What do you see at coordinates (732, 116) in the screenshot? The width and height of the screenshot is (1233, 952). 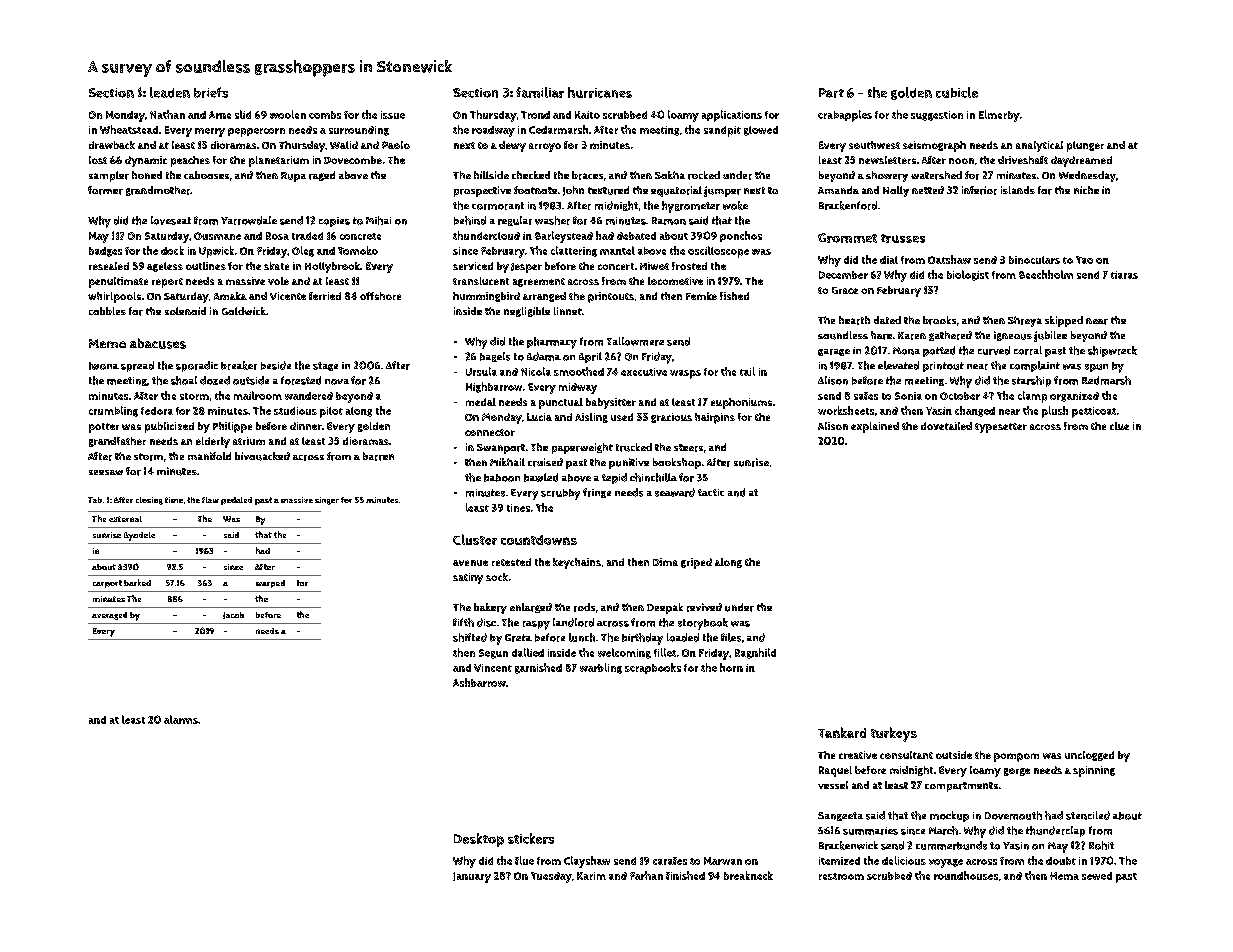 I see `applications` at bounding box center [732, 116].
